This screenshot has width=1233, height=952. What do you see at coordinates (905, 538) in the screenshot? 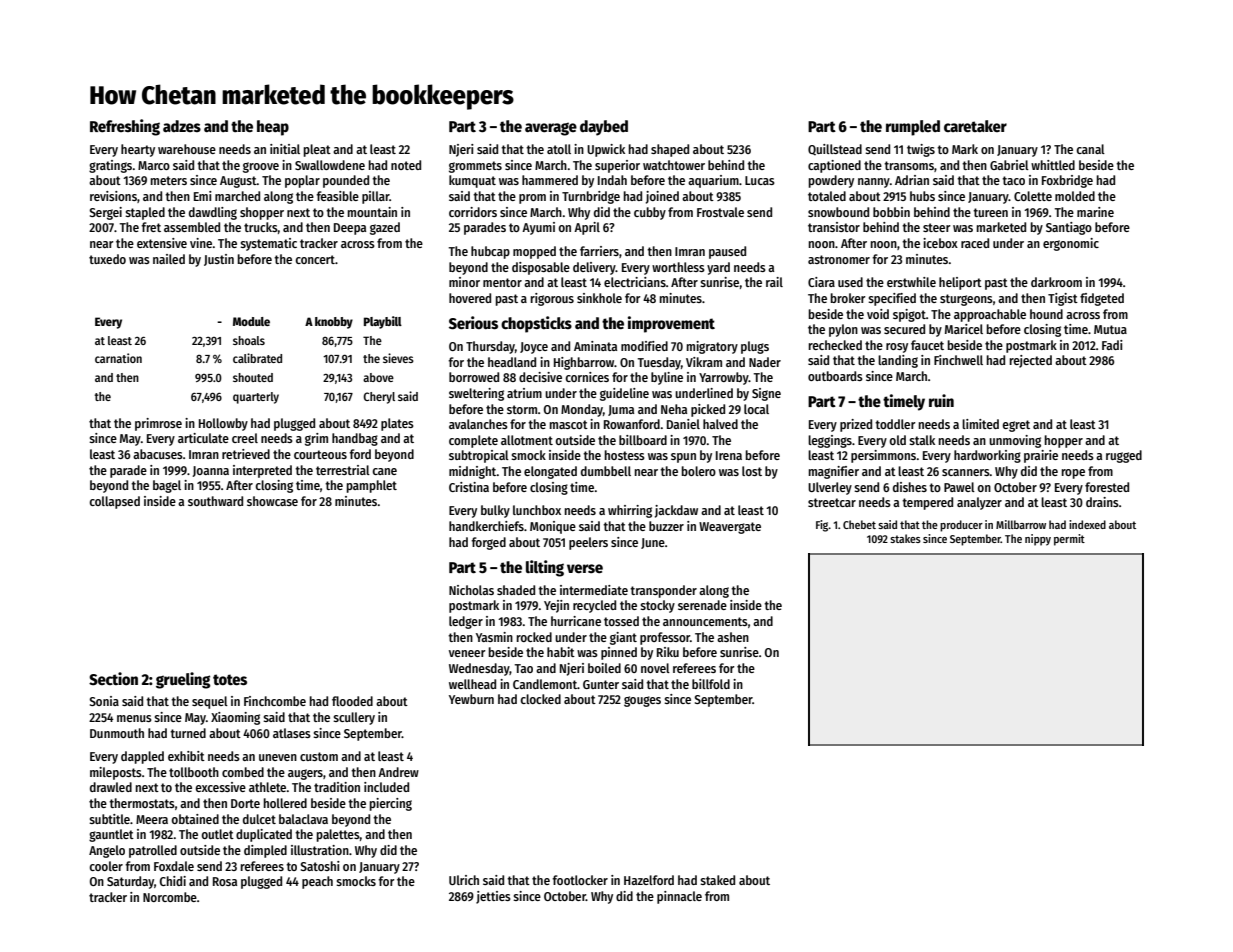
I see `stakes` at bounding box center [905, 538].
